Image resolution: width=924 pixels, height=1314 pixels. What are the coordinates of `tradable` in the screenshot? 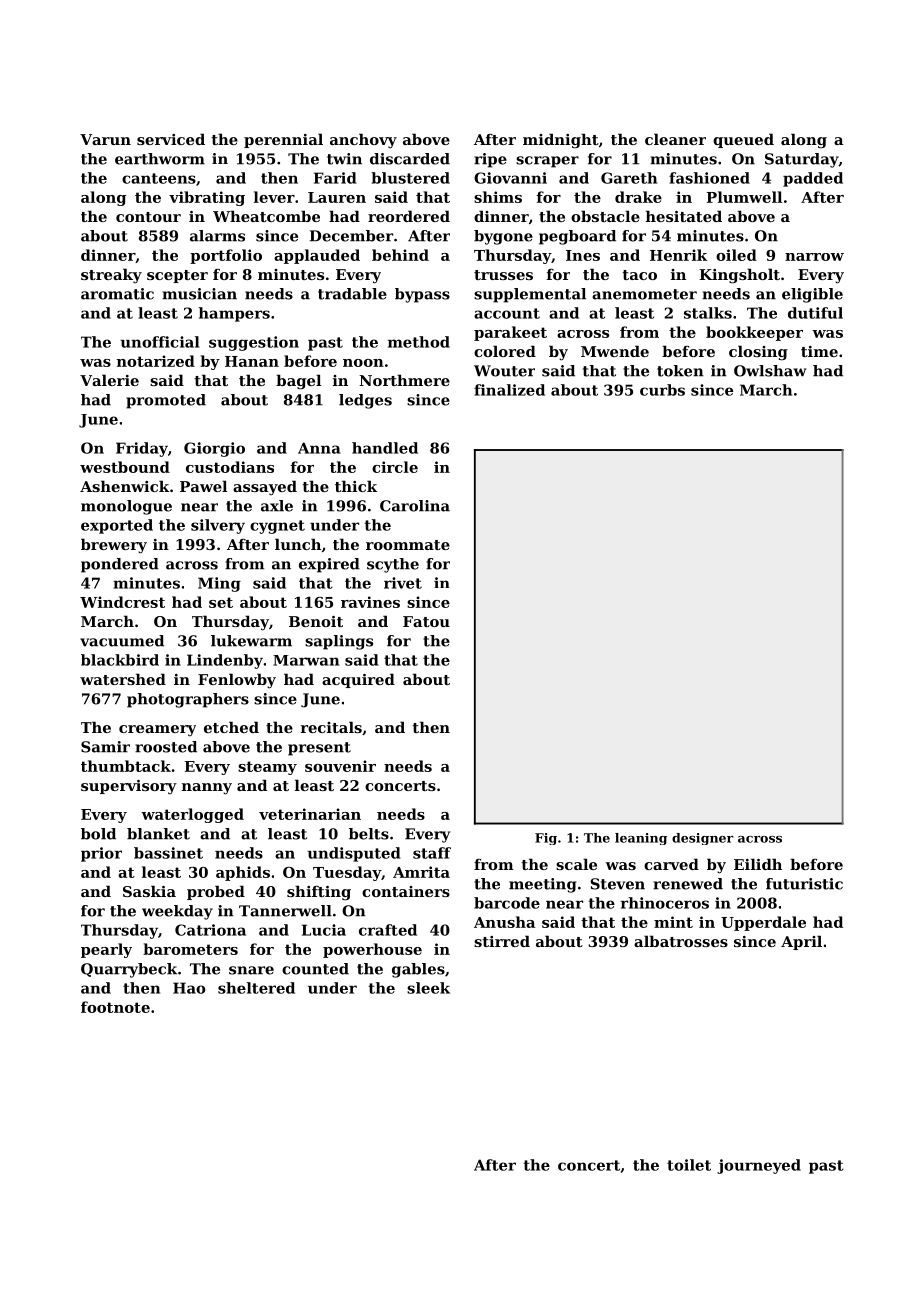 It's located at (352, 294).
